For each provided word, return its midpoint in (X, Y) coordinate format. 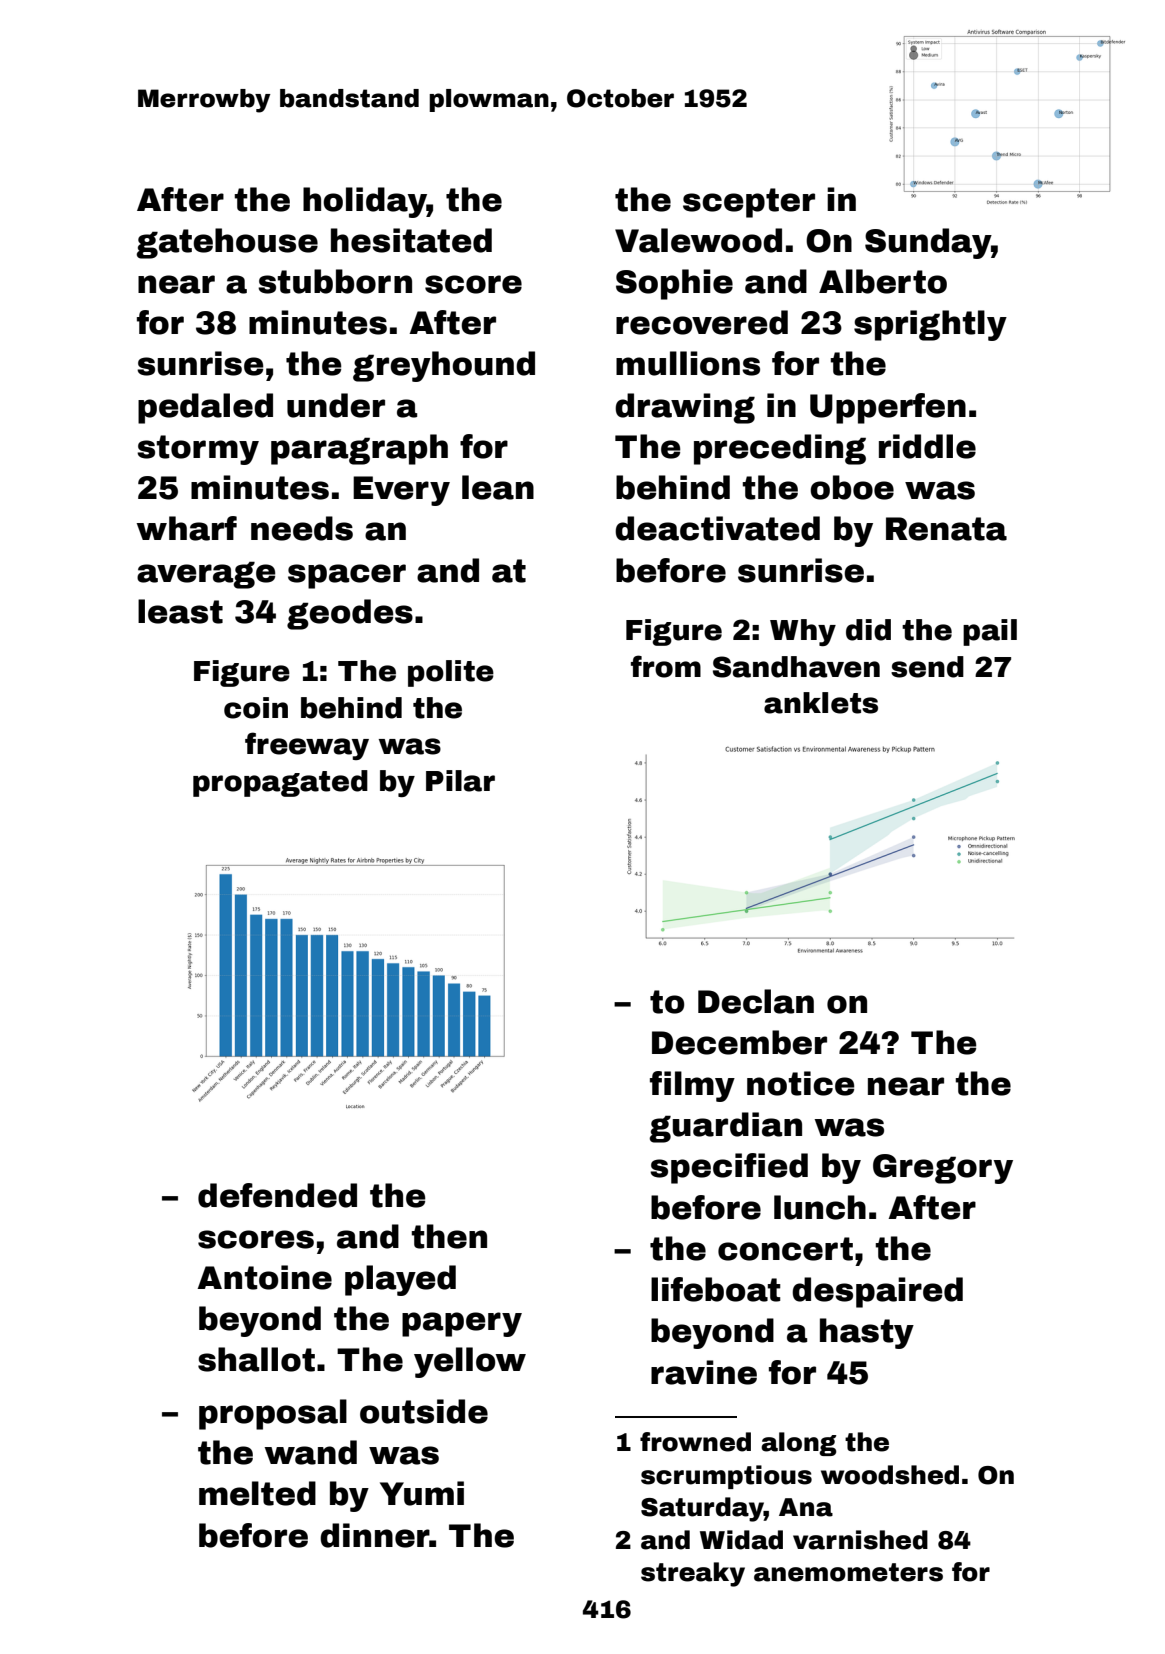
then (449, 1236)
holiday (365, 202)
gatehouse (227, 243)
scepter (749, 203)
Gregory (943, 1169)
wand (311, 1452)
